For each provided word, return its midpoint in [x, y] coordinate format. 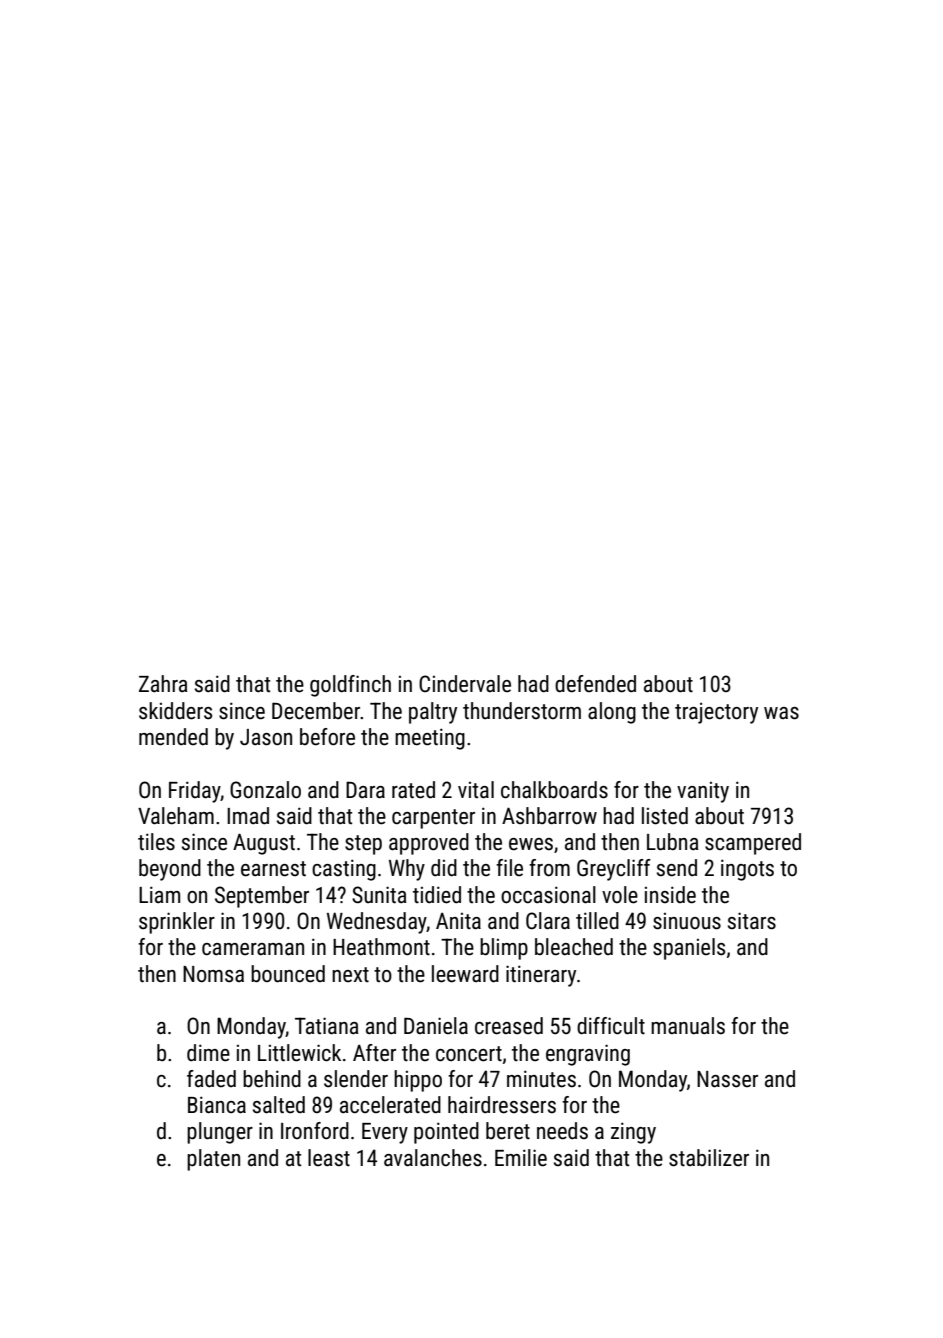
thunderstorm [522, 711]
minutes [541, 1079]
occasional [548, 895]
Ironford [315, 1131]
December [316, 711]
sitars [752, 921]
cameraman [253, 949]
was [781, 713]
